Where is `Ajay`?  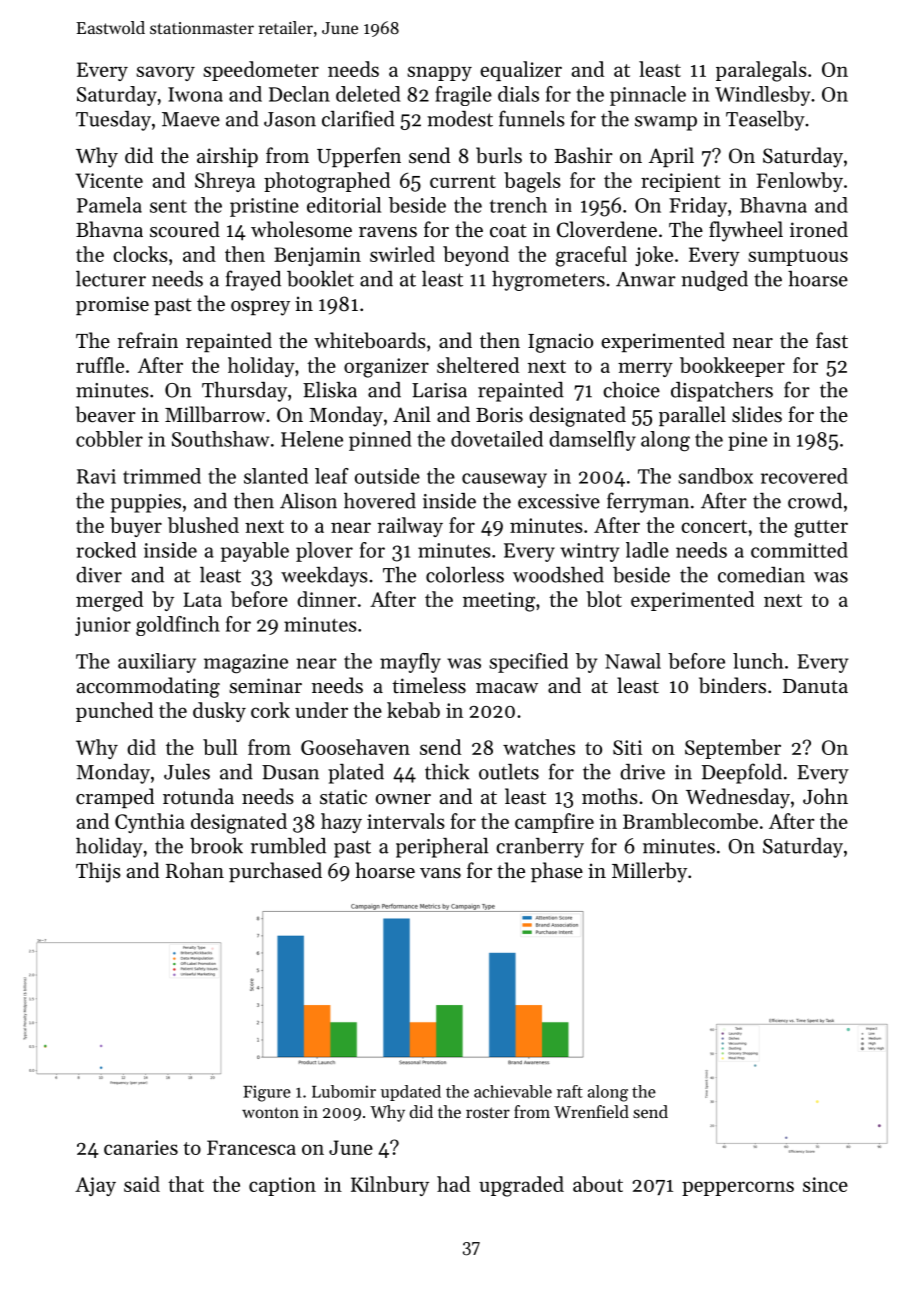
Ajay is located at coordinates (95, 1186).
